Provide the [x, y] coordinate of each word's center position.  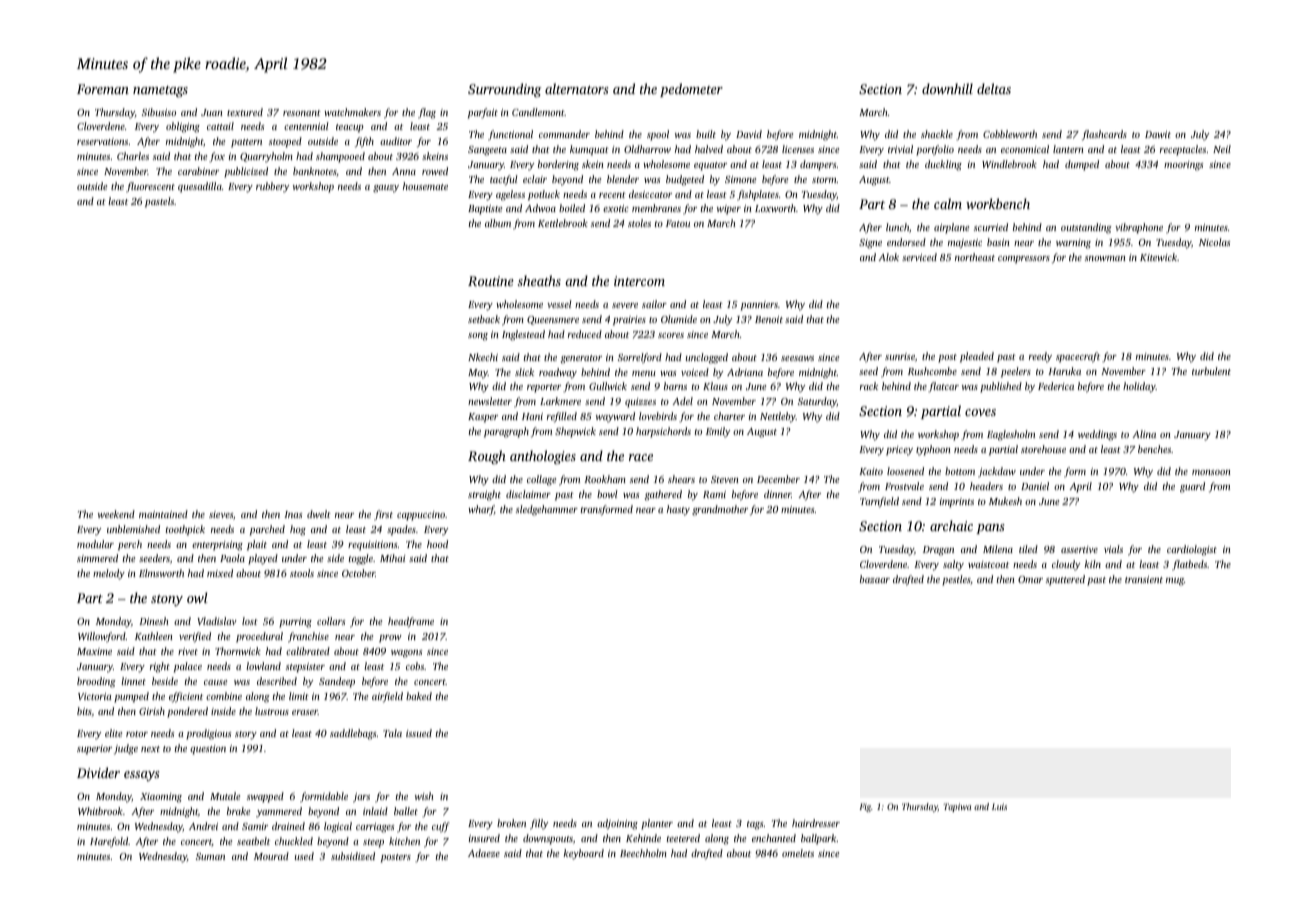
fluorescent [150, 187]
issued [419, 733]
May [478, 374]
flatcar [943, 387]
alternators [576, 88]
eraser [305, 712]
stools [302, 573]
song [478, 337]
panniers [759, 306]
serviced [919, 257]
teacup [350, 128]
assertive [1079, 549]
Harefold [109, 842]
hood [437, 544]
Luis [999, 806]
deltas [994, 88]
